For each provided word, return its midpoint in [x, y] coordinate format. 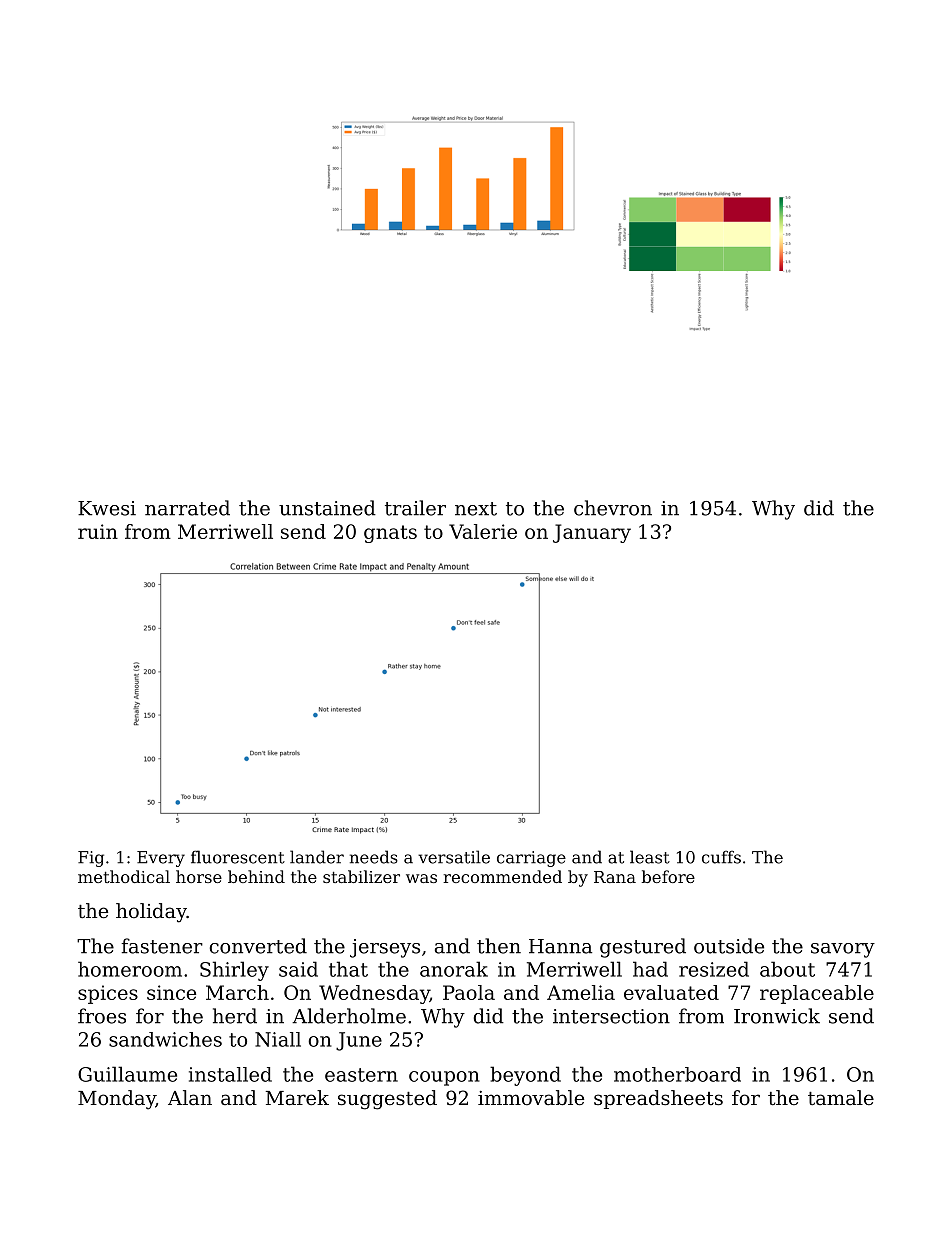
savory [843, 950]
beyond [525, 1076]
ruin [98, 531]
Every [161, 859]
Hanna [560, 946]
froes [102, 1016]
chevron [613, 508]
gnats [390, 534]
